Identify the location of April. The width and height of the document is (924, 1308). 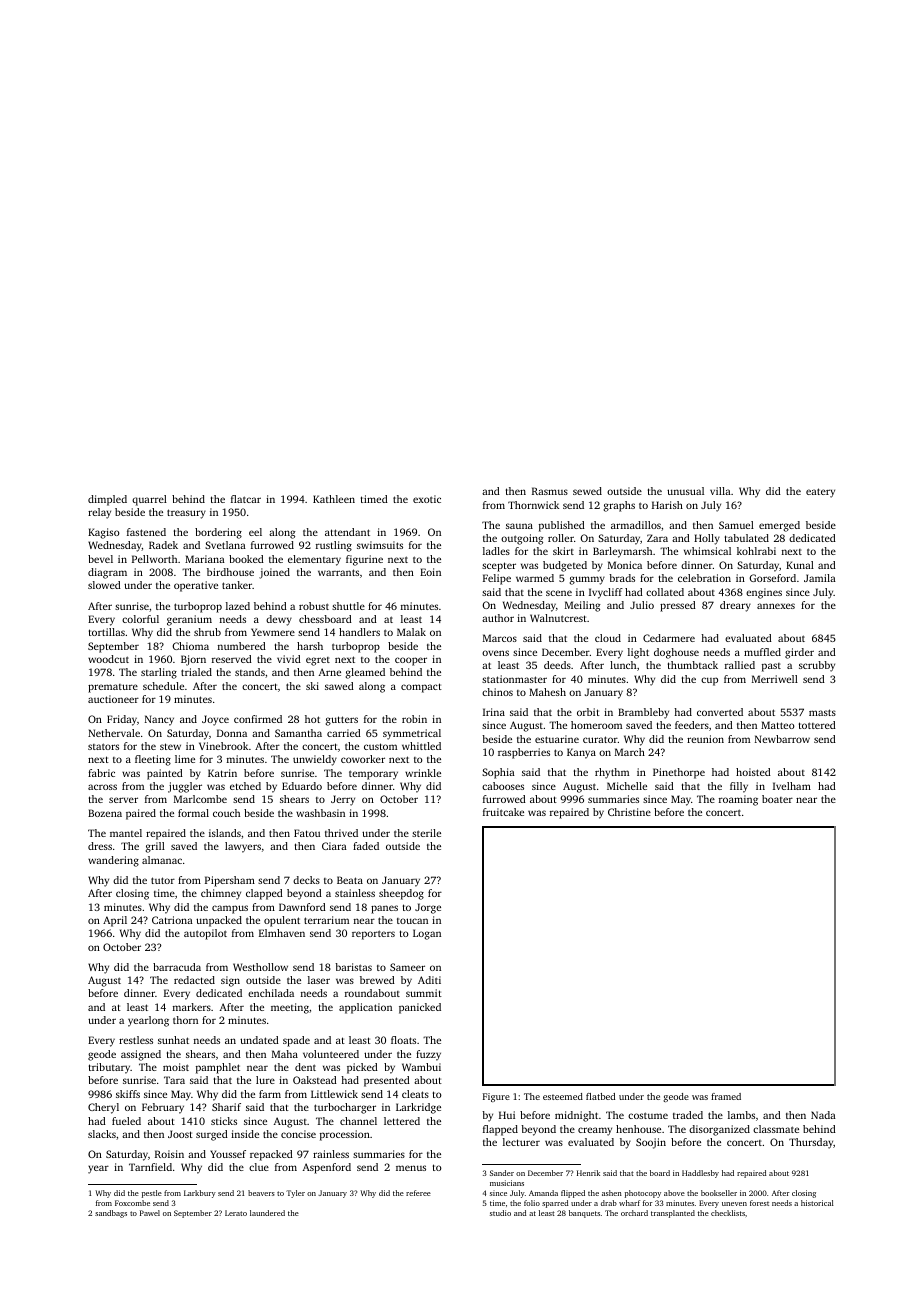
(115, 921).
